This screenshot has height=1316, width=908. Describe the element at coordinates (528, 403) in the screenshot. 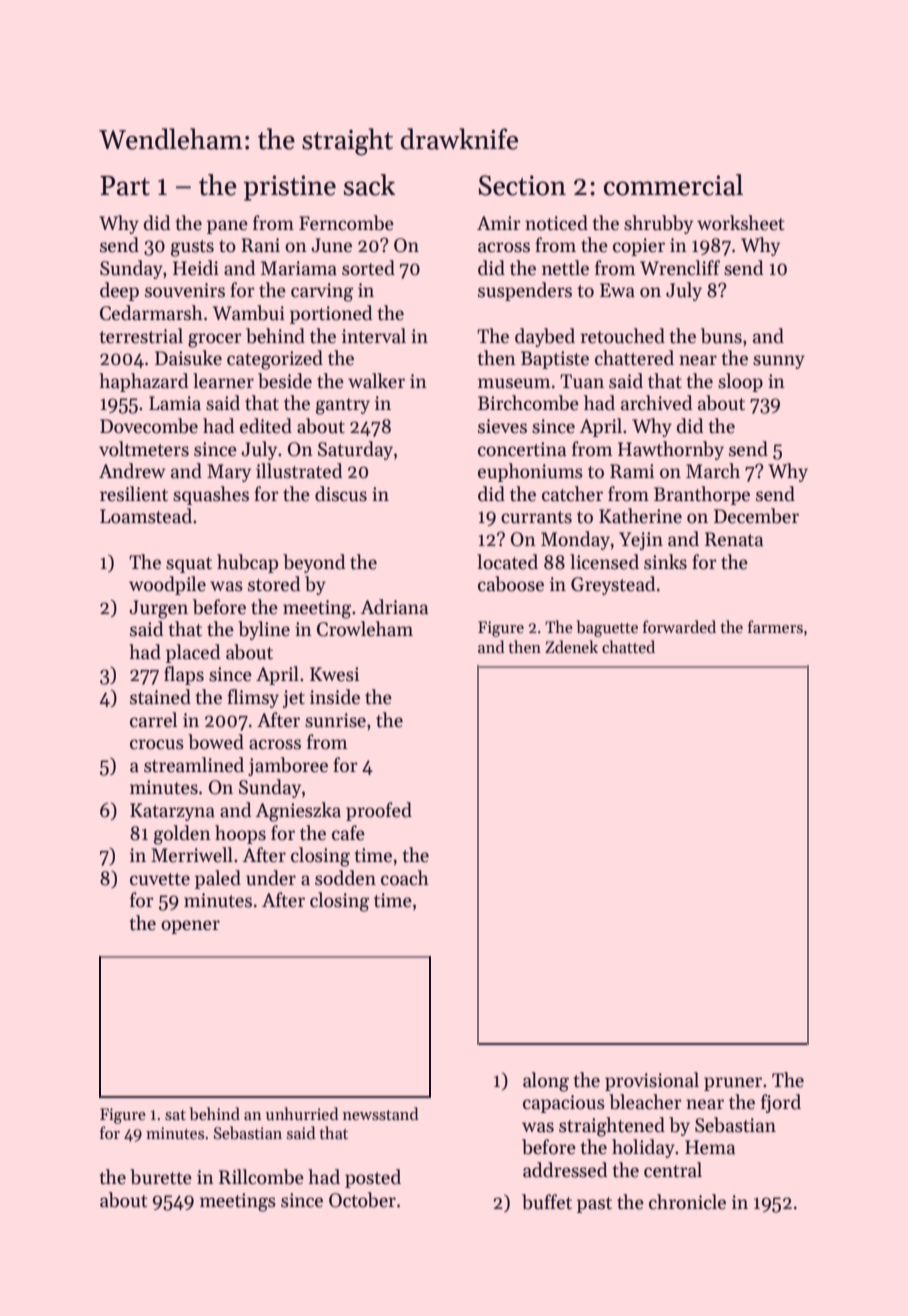

I see `Birchcombe` at that location.
